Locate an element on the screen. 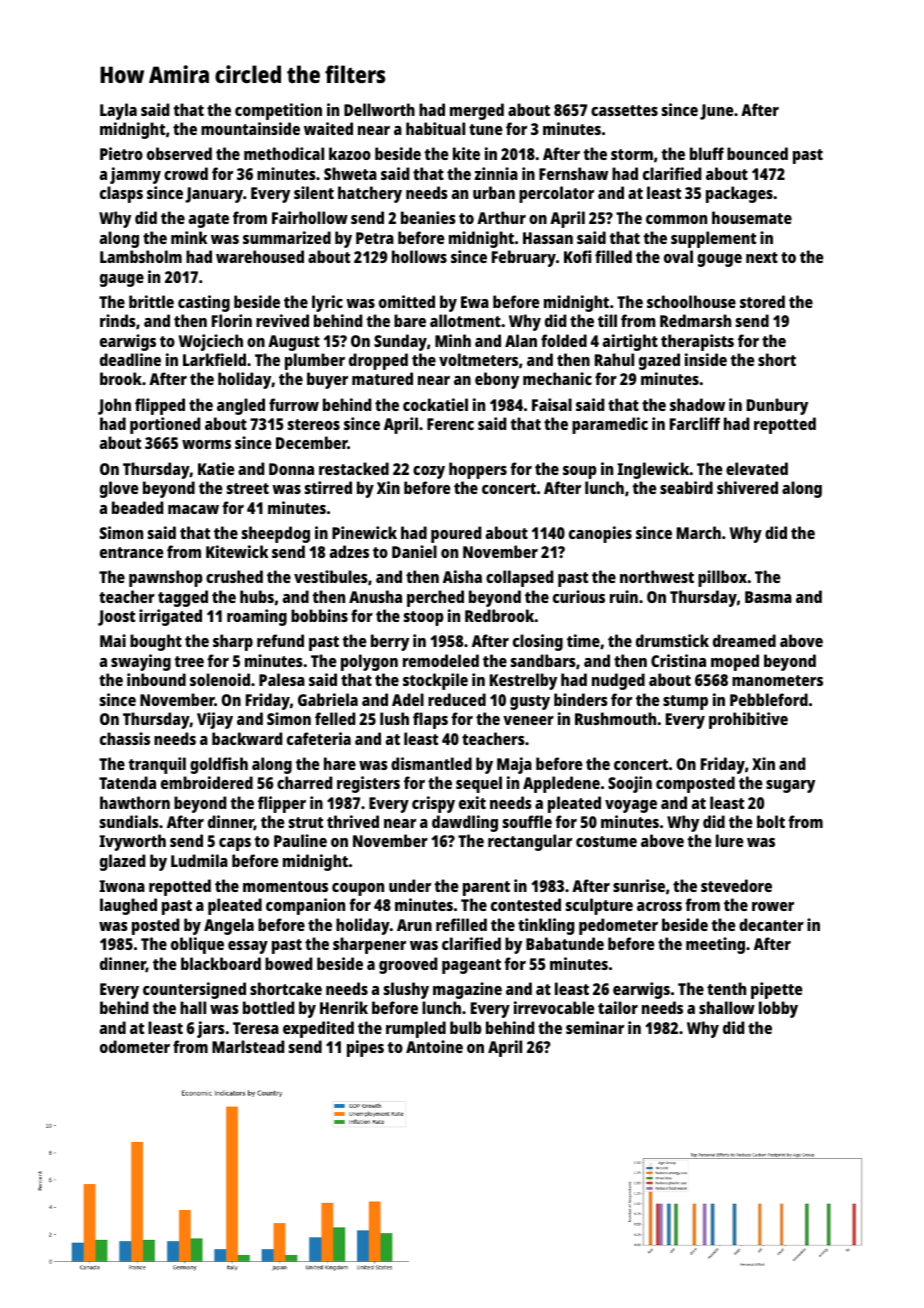  worms is located at coordinates (206, 444).
